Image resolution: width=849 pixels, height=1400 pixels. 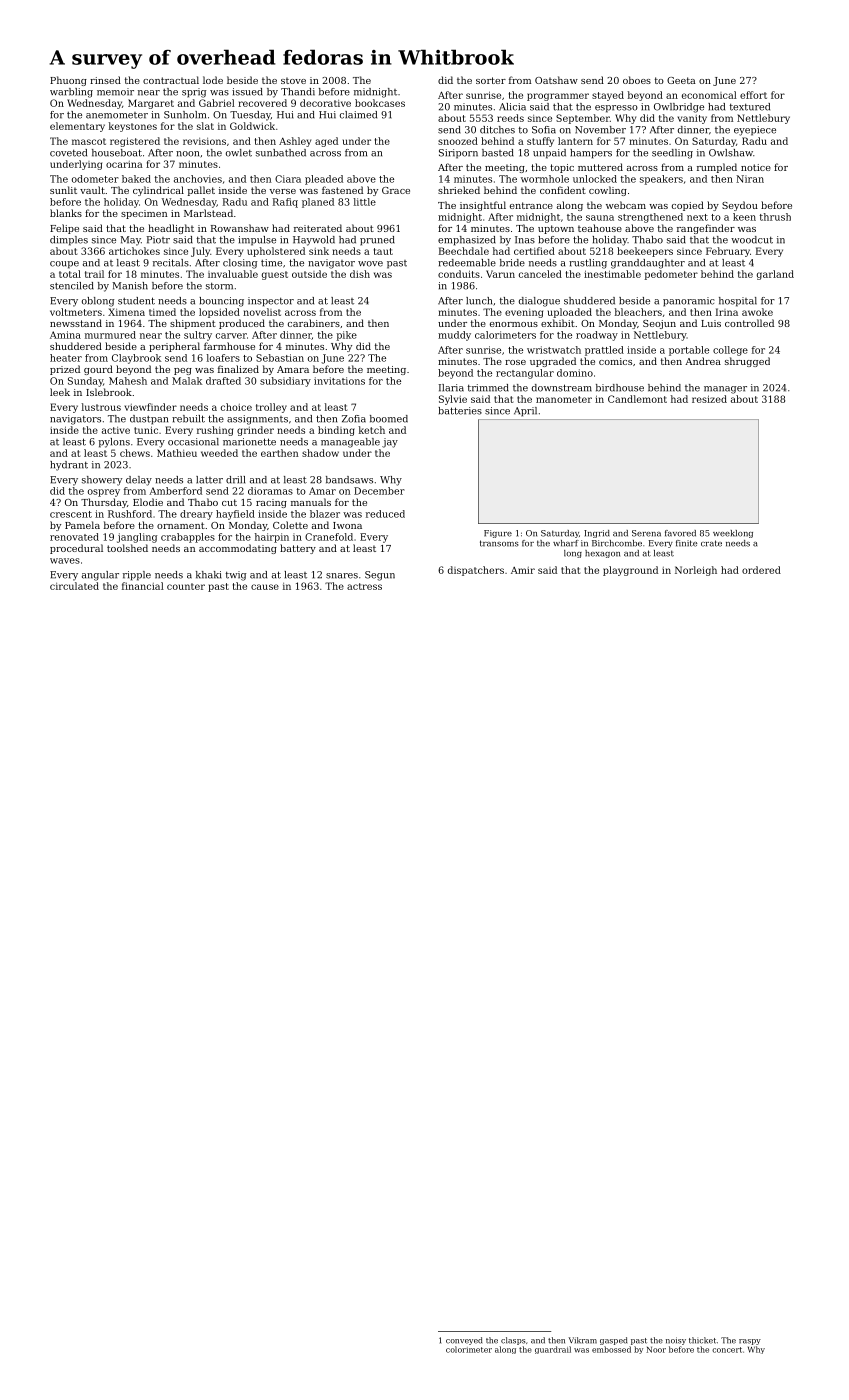 What do you see at coordinates (753, 95) in the screenshot?
I see `effort` at bounding box center [753, 95].
